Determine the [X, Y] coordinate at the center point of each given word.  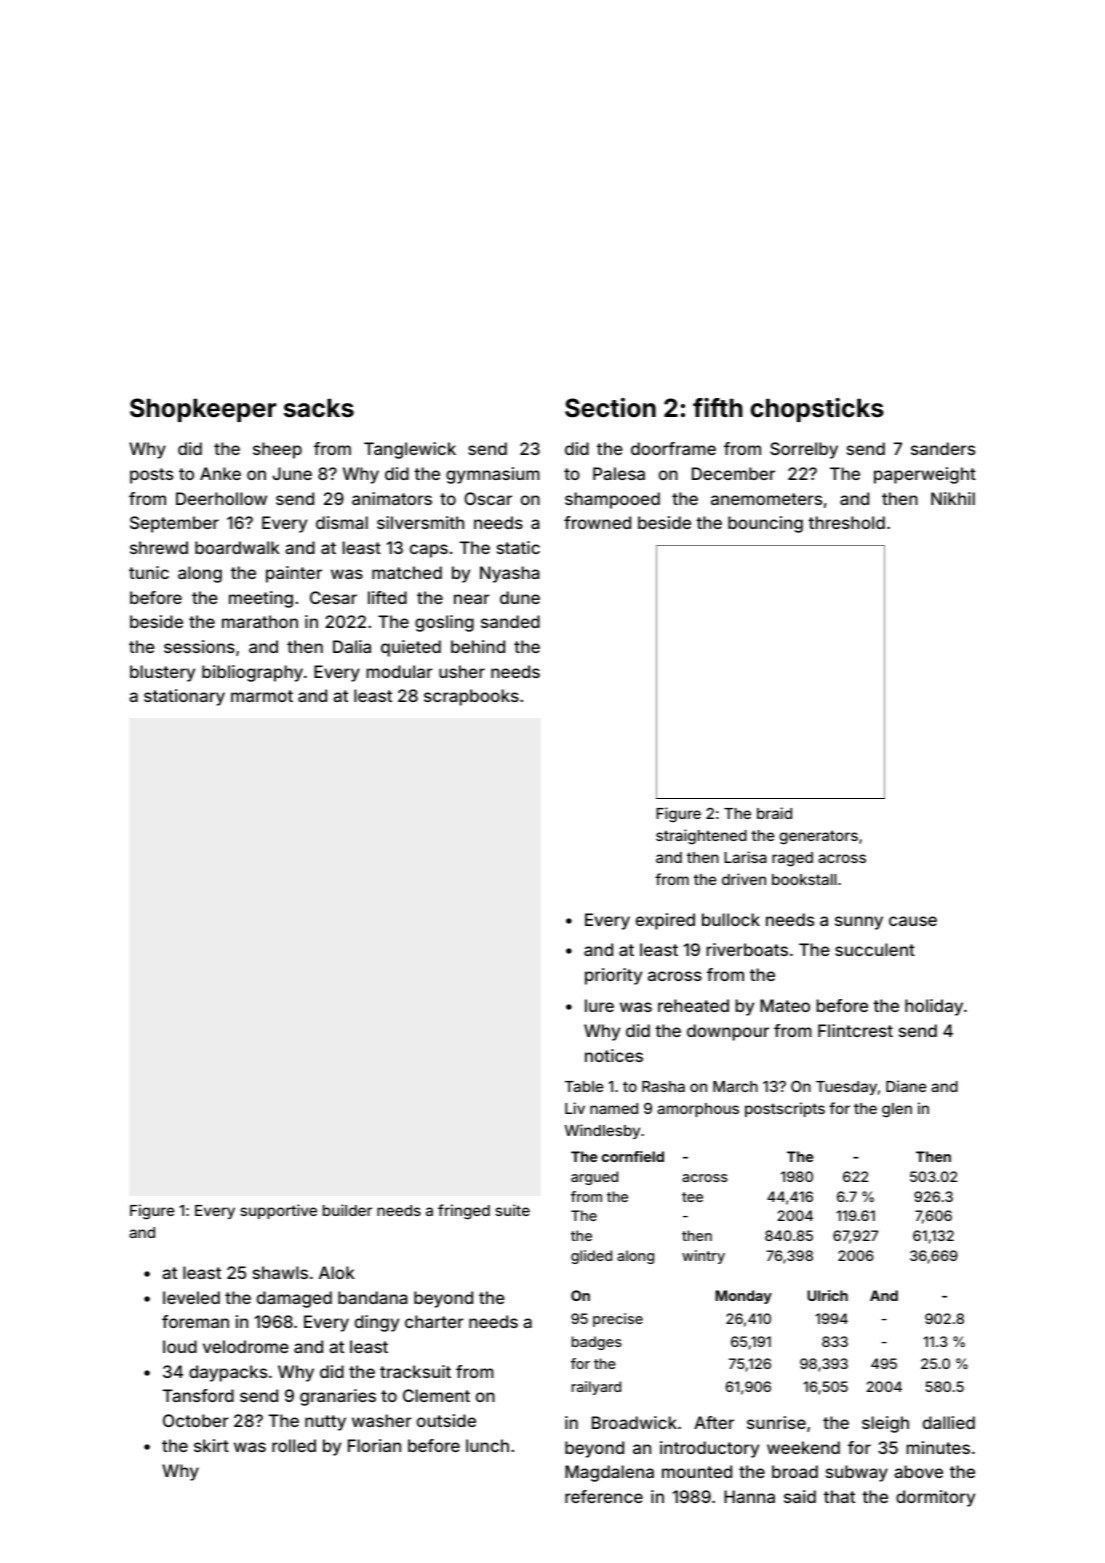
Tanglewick [410, 450]
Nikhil [953, 498]
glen [897, 1110]
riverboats [747, 949]
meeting [261, 599]
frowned [597, 522]
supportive [278, 1211]
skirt [211, 1445]
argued [594, 1178]
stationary [184, 697]
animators [392, 498]
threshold [846, 522]
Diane [906, 1086]
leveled [191, 1297]
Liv [575, 1108]
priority [613, 976]
